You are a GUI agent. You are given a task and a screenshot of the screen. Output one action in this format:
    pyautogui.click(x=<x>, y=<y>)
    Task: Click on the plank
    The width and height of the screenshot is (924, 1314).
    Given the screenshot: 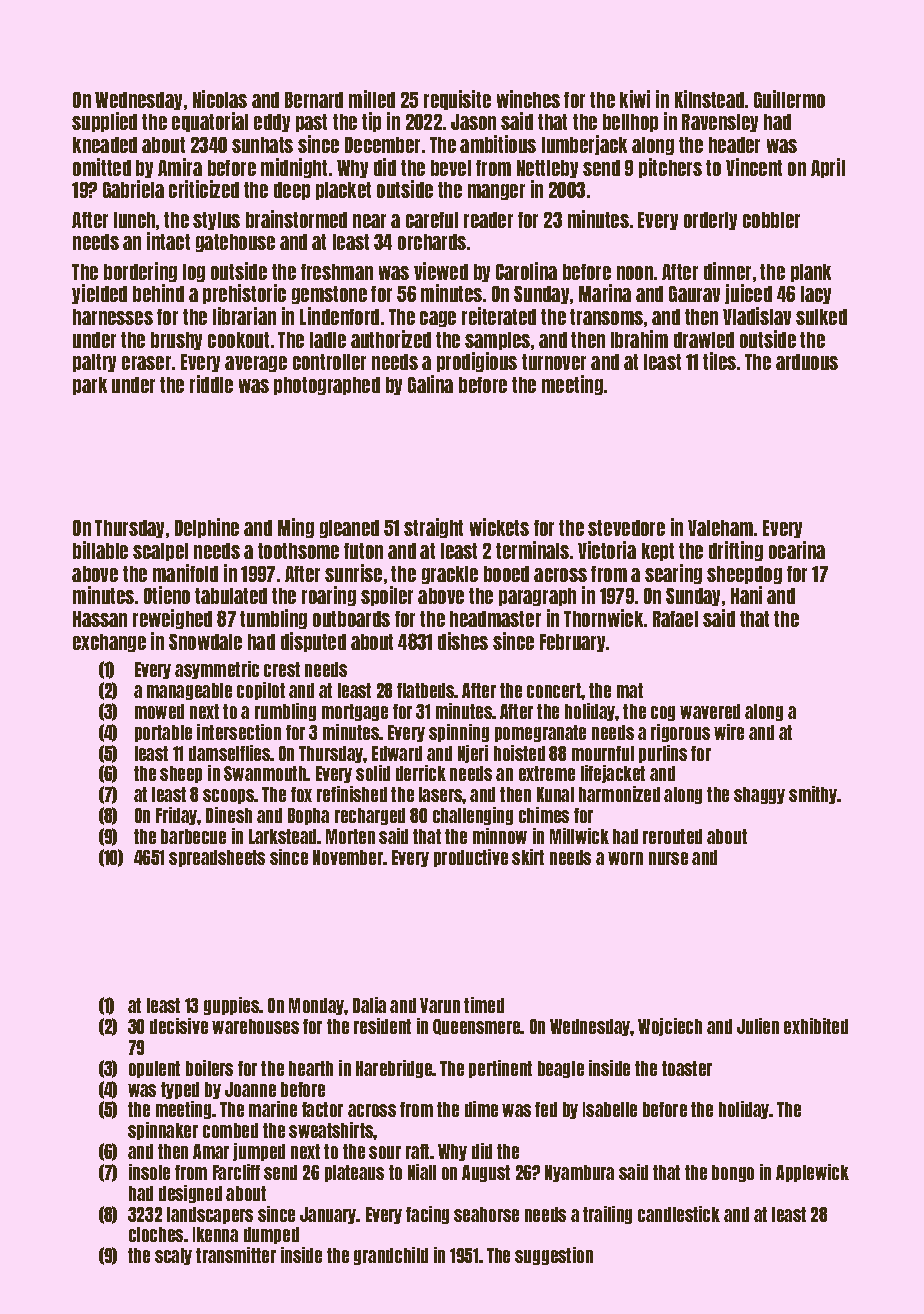 What is the action you would take?
    pyautogui.click(x=811, y=273)
